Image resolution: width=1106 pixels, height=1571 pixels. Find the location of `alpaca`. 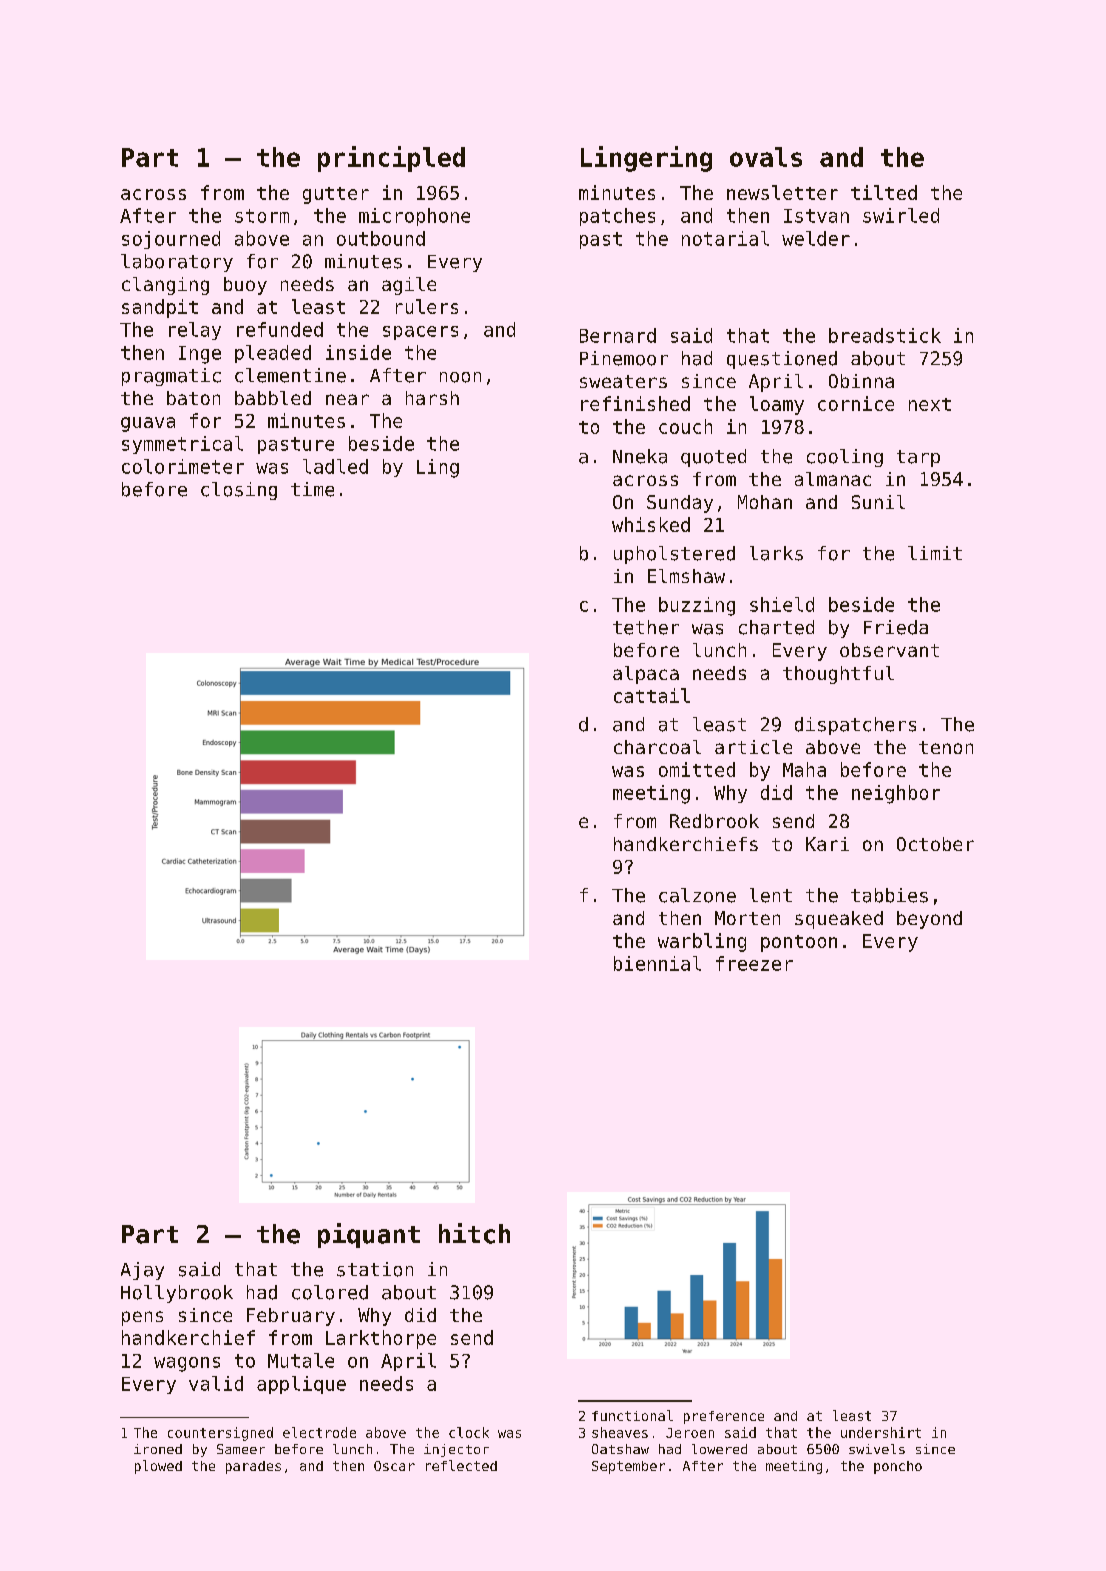

alpaca is located at coordinates (646, 675).
